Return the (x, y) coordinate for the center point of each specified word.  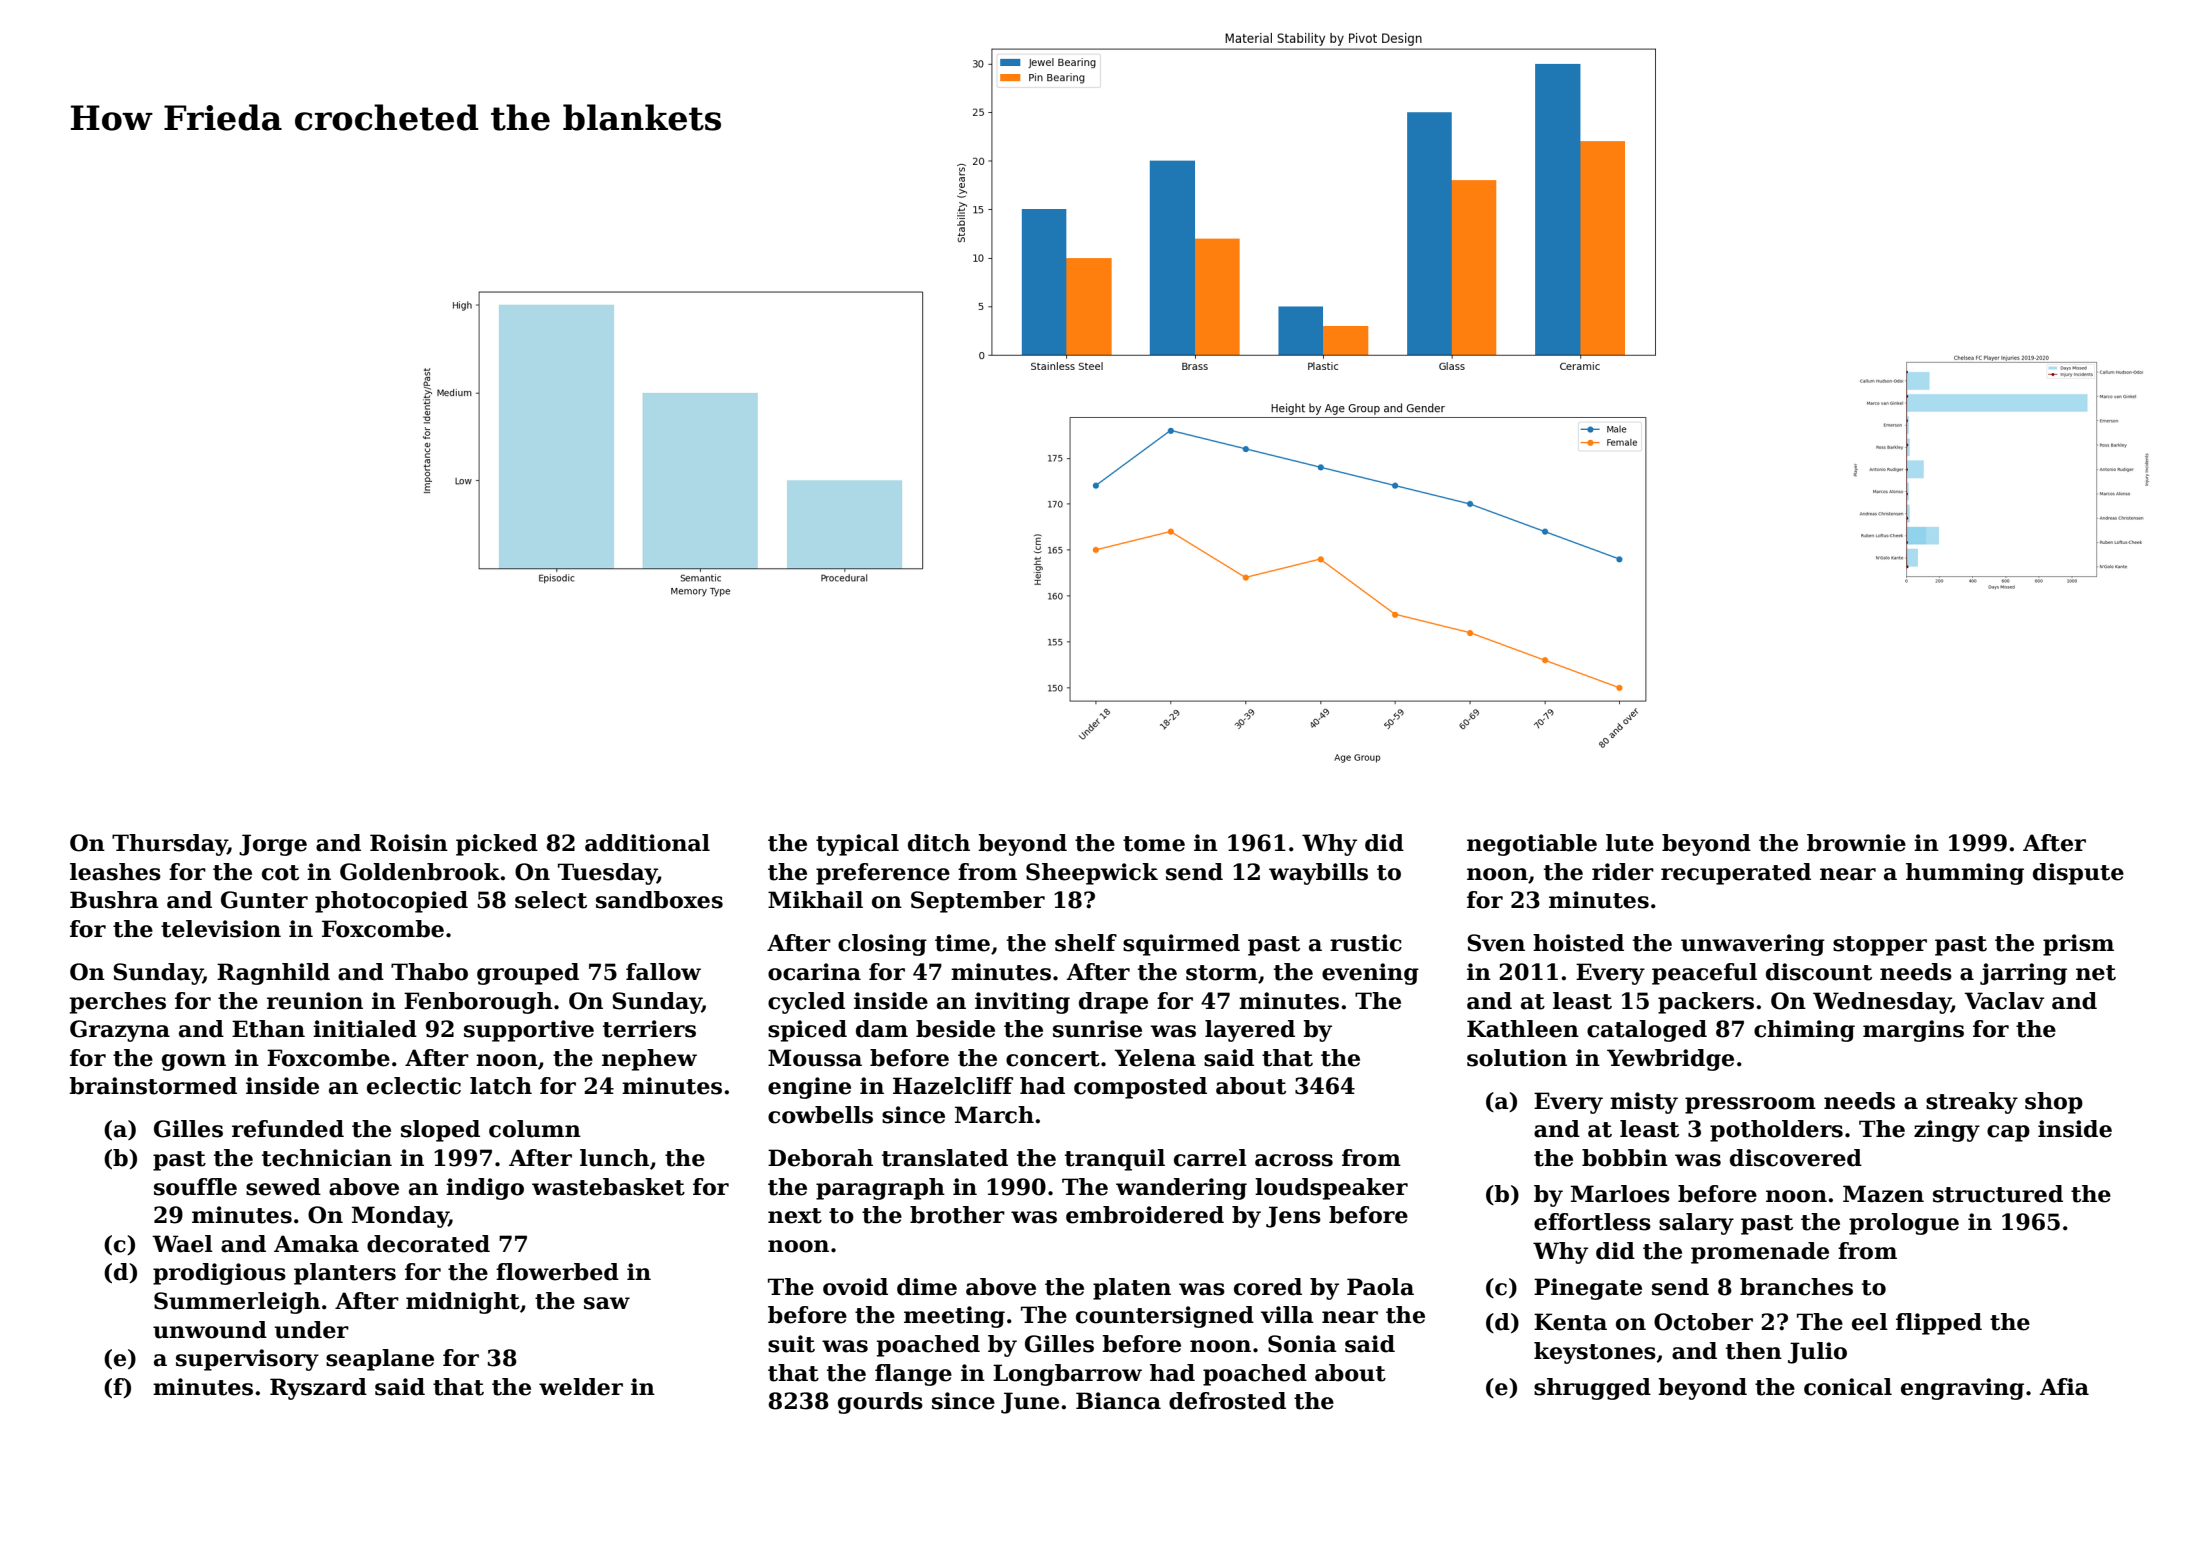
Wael (182, 1244)
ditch (939, 843)
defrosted (1227, 1401)
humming (1965, 874)
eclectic (414, 1086)
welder (581, 1387)
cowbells (820, 1115)
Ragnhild (273, 974)
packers (1706, 1003)
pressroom (1750, 1105)
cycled (806, 1003)
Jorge (273, 845)
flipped (1939, 1324)
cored (1268, 1287)
